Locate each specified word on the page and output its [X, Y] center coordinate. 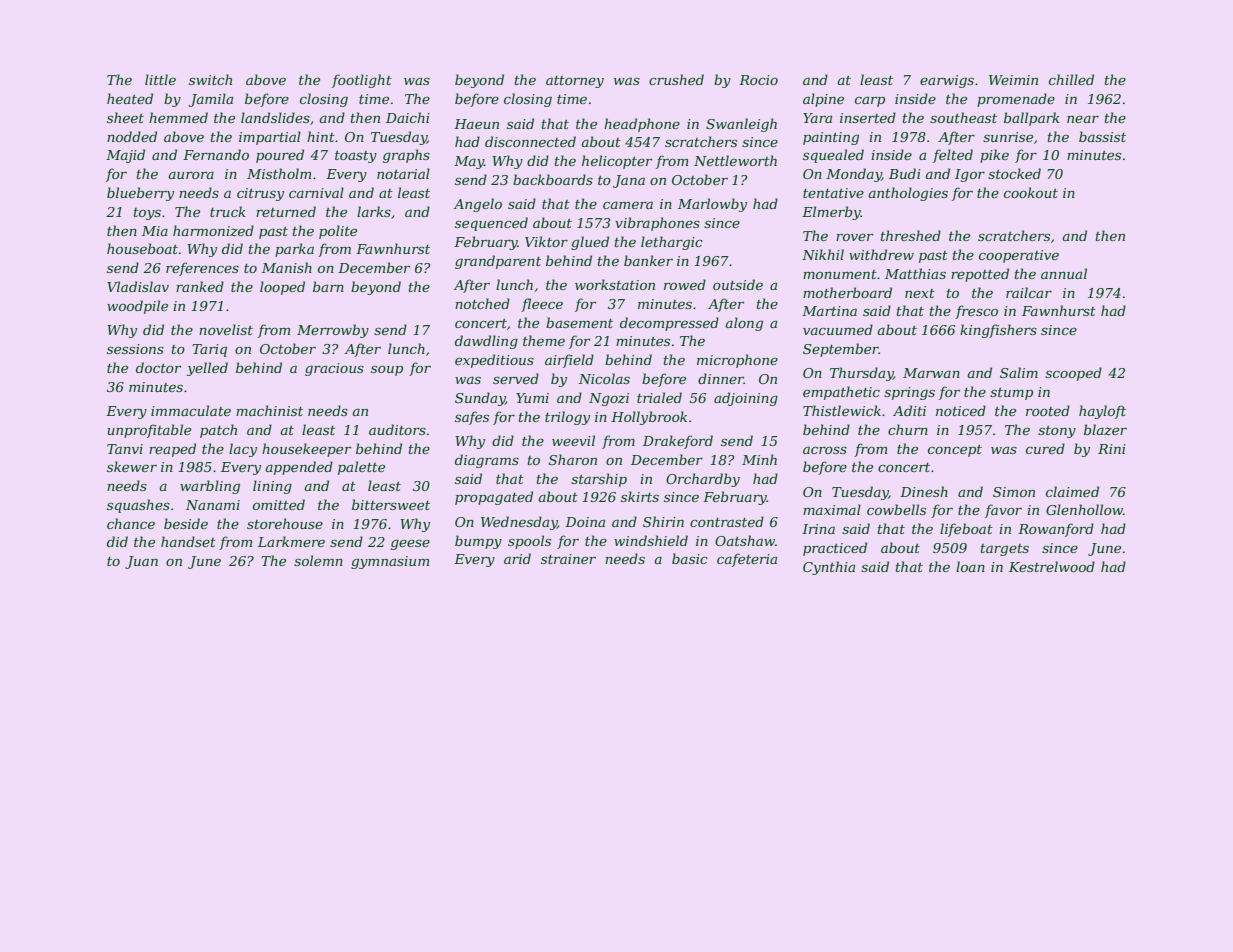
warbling [210, 487]
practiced [835, 549]
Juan [141, 562]
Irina [818, 529]
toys [147, 214]
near [1083, 119]
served [516, 378]
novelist [226, 329]
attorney [575, 82]
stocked [1014, 173]
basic [690, 558]
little [160, 79]
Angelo [477, 205]
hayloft [1102, 412]
